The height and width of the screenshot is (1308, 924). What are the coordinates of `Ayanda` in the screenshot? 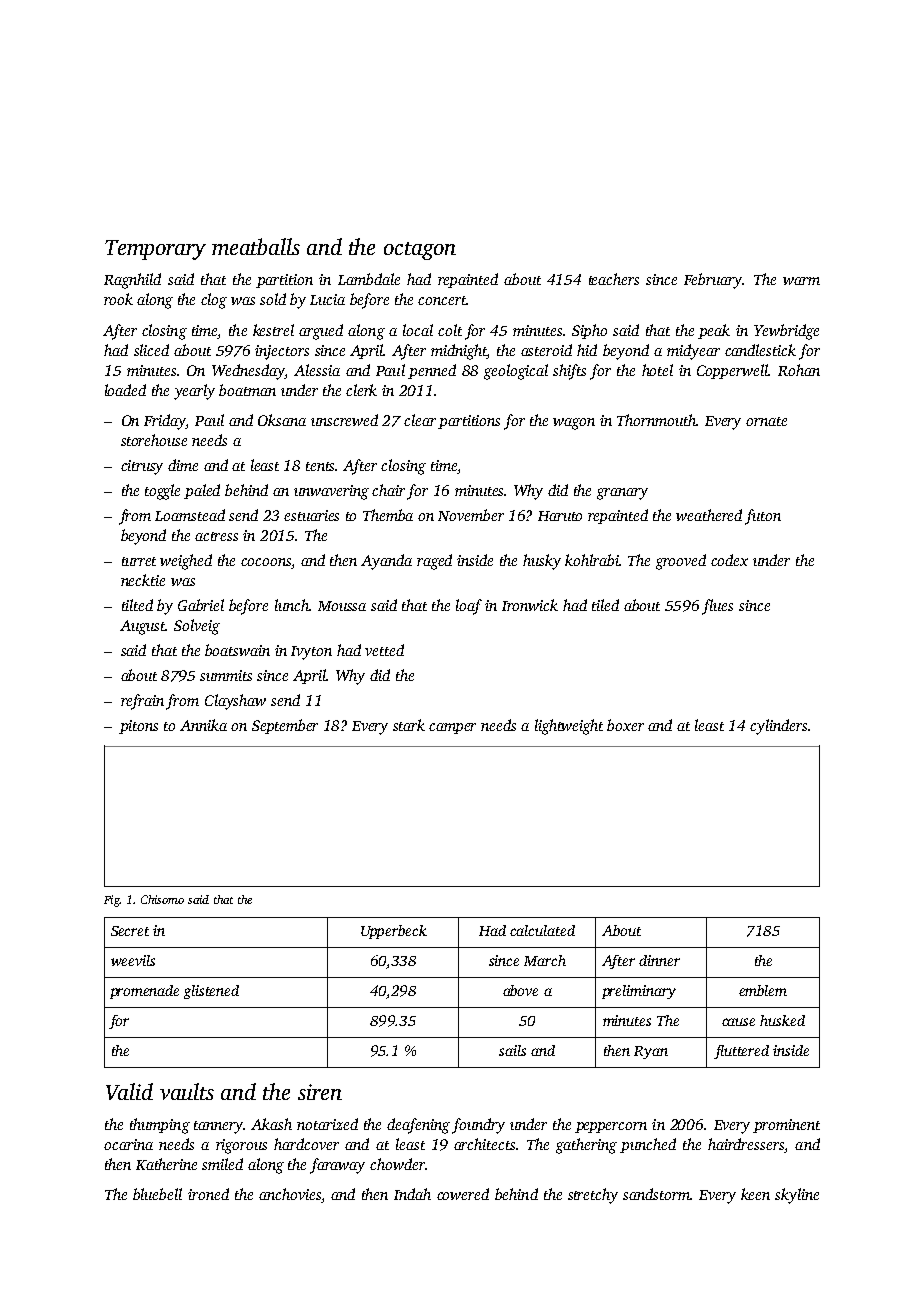 It's located at (386, 562).
